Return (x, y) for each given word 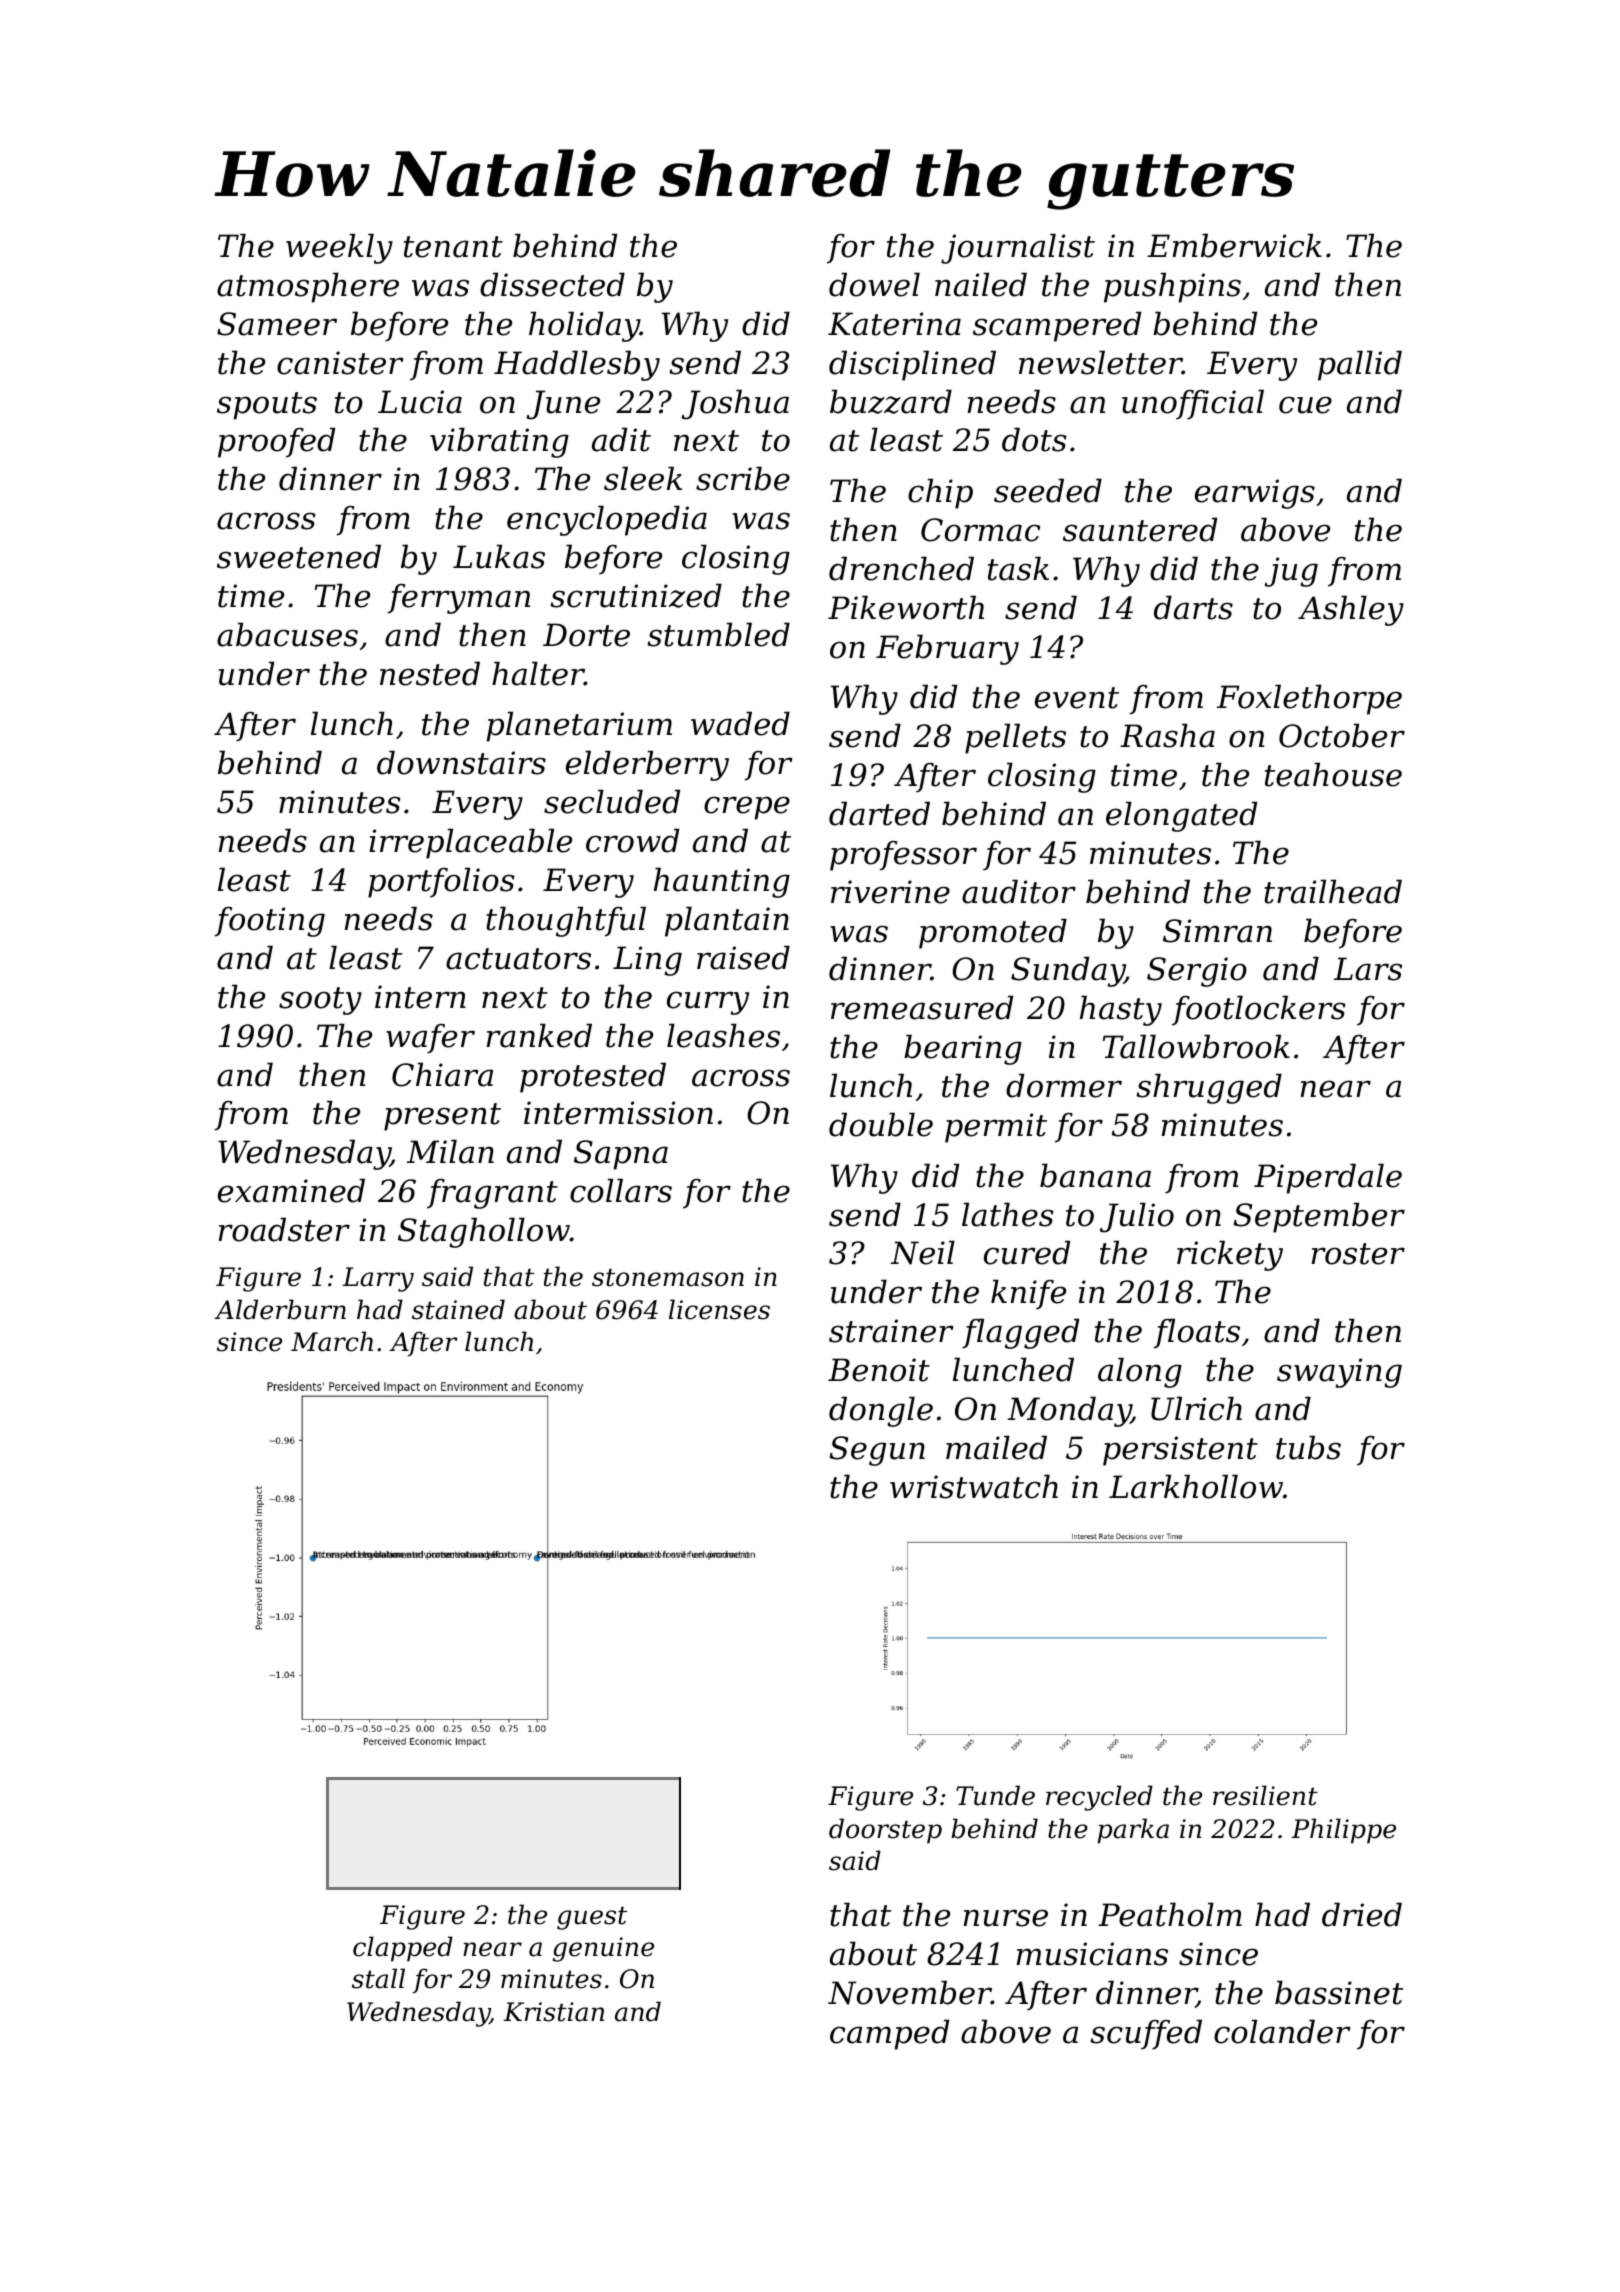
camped (889, 2034)
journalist (1018, 248)
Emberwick (1234, 245)
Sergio (1197, 972)
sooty (320, 1001)
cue (1305, 405)
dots (1034, 439)
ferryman (458, 599)
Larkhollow (1196, 1486)
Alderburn (280, 1309)
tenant (453, 247)
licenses (719, 1309)
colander (1282, 2031)
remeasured (922, 1007)
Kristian (553, 2012)
